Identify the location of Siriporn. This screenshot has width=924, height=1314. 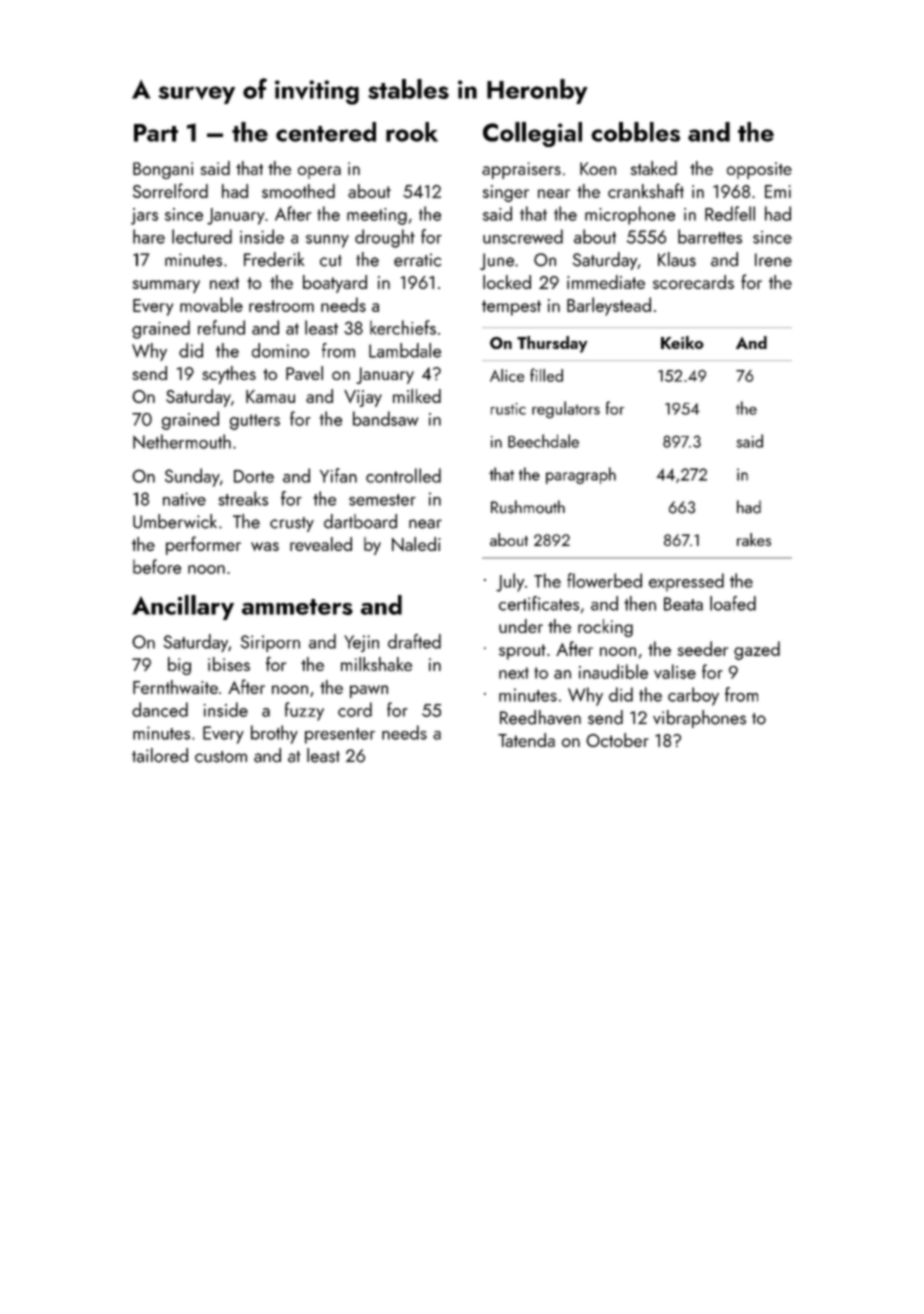
(270, 643).
